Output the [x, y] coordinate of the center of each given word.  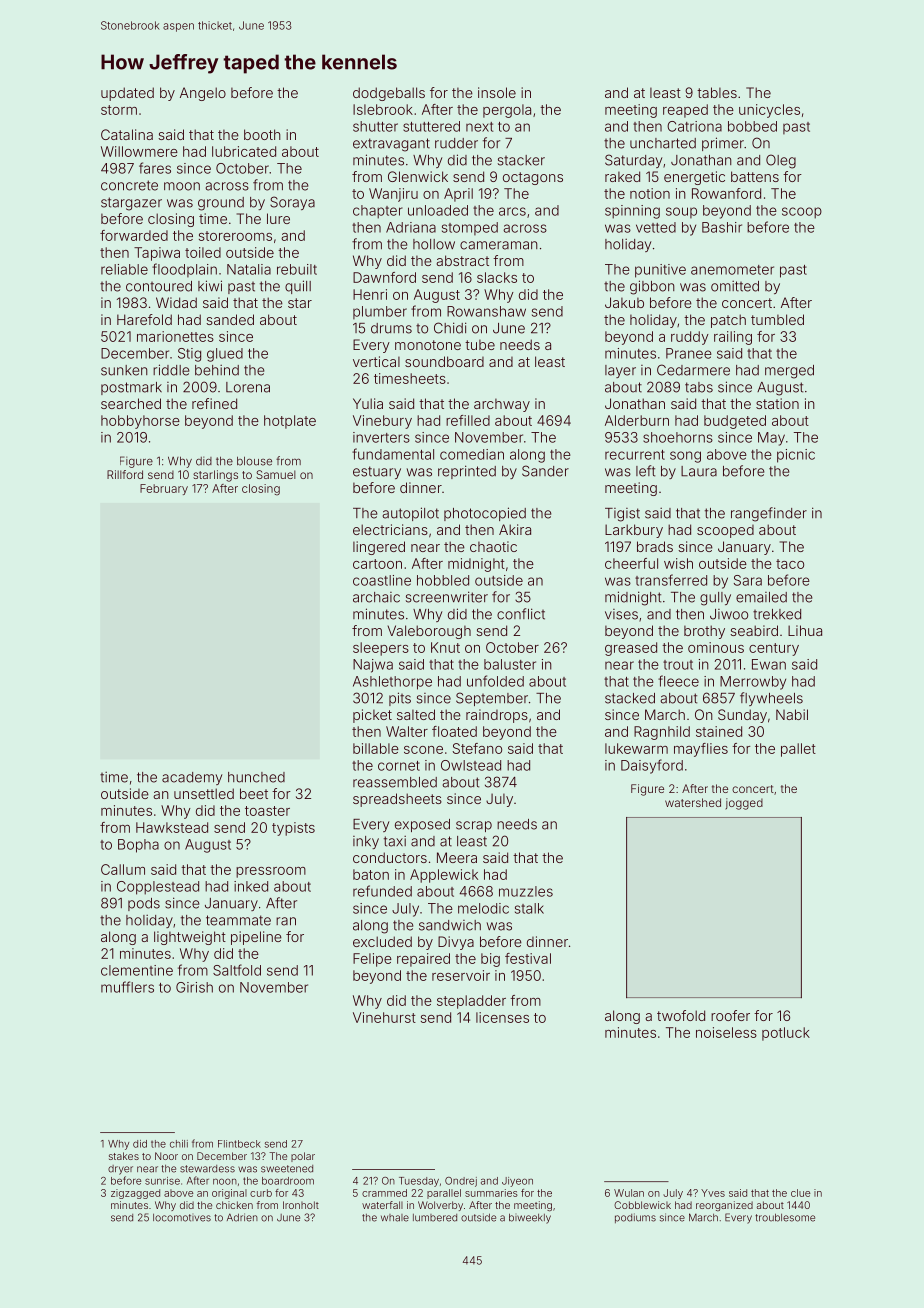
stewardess [207, 1169]
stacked [630, 698]
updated [127, 94]
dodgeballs [389, 94]
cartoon [377, 564]
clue [801, 1193]
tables [717, 92]
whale [395, 1218]
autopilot [410, 514]
